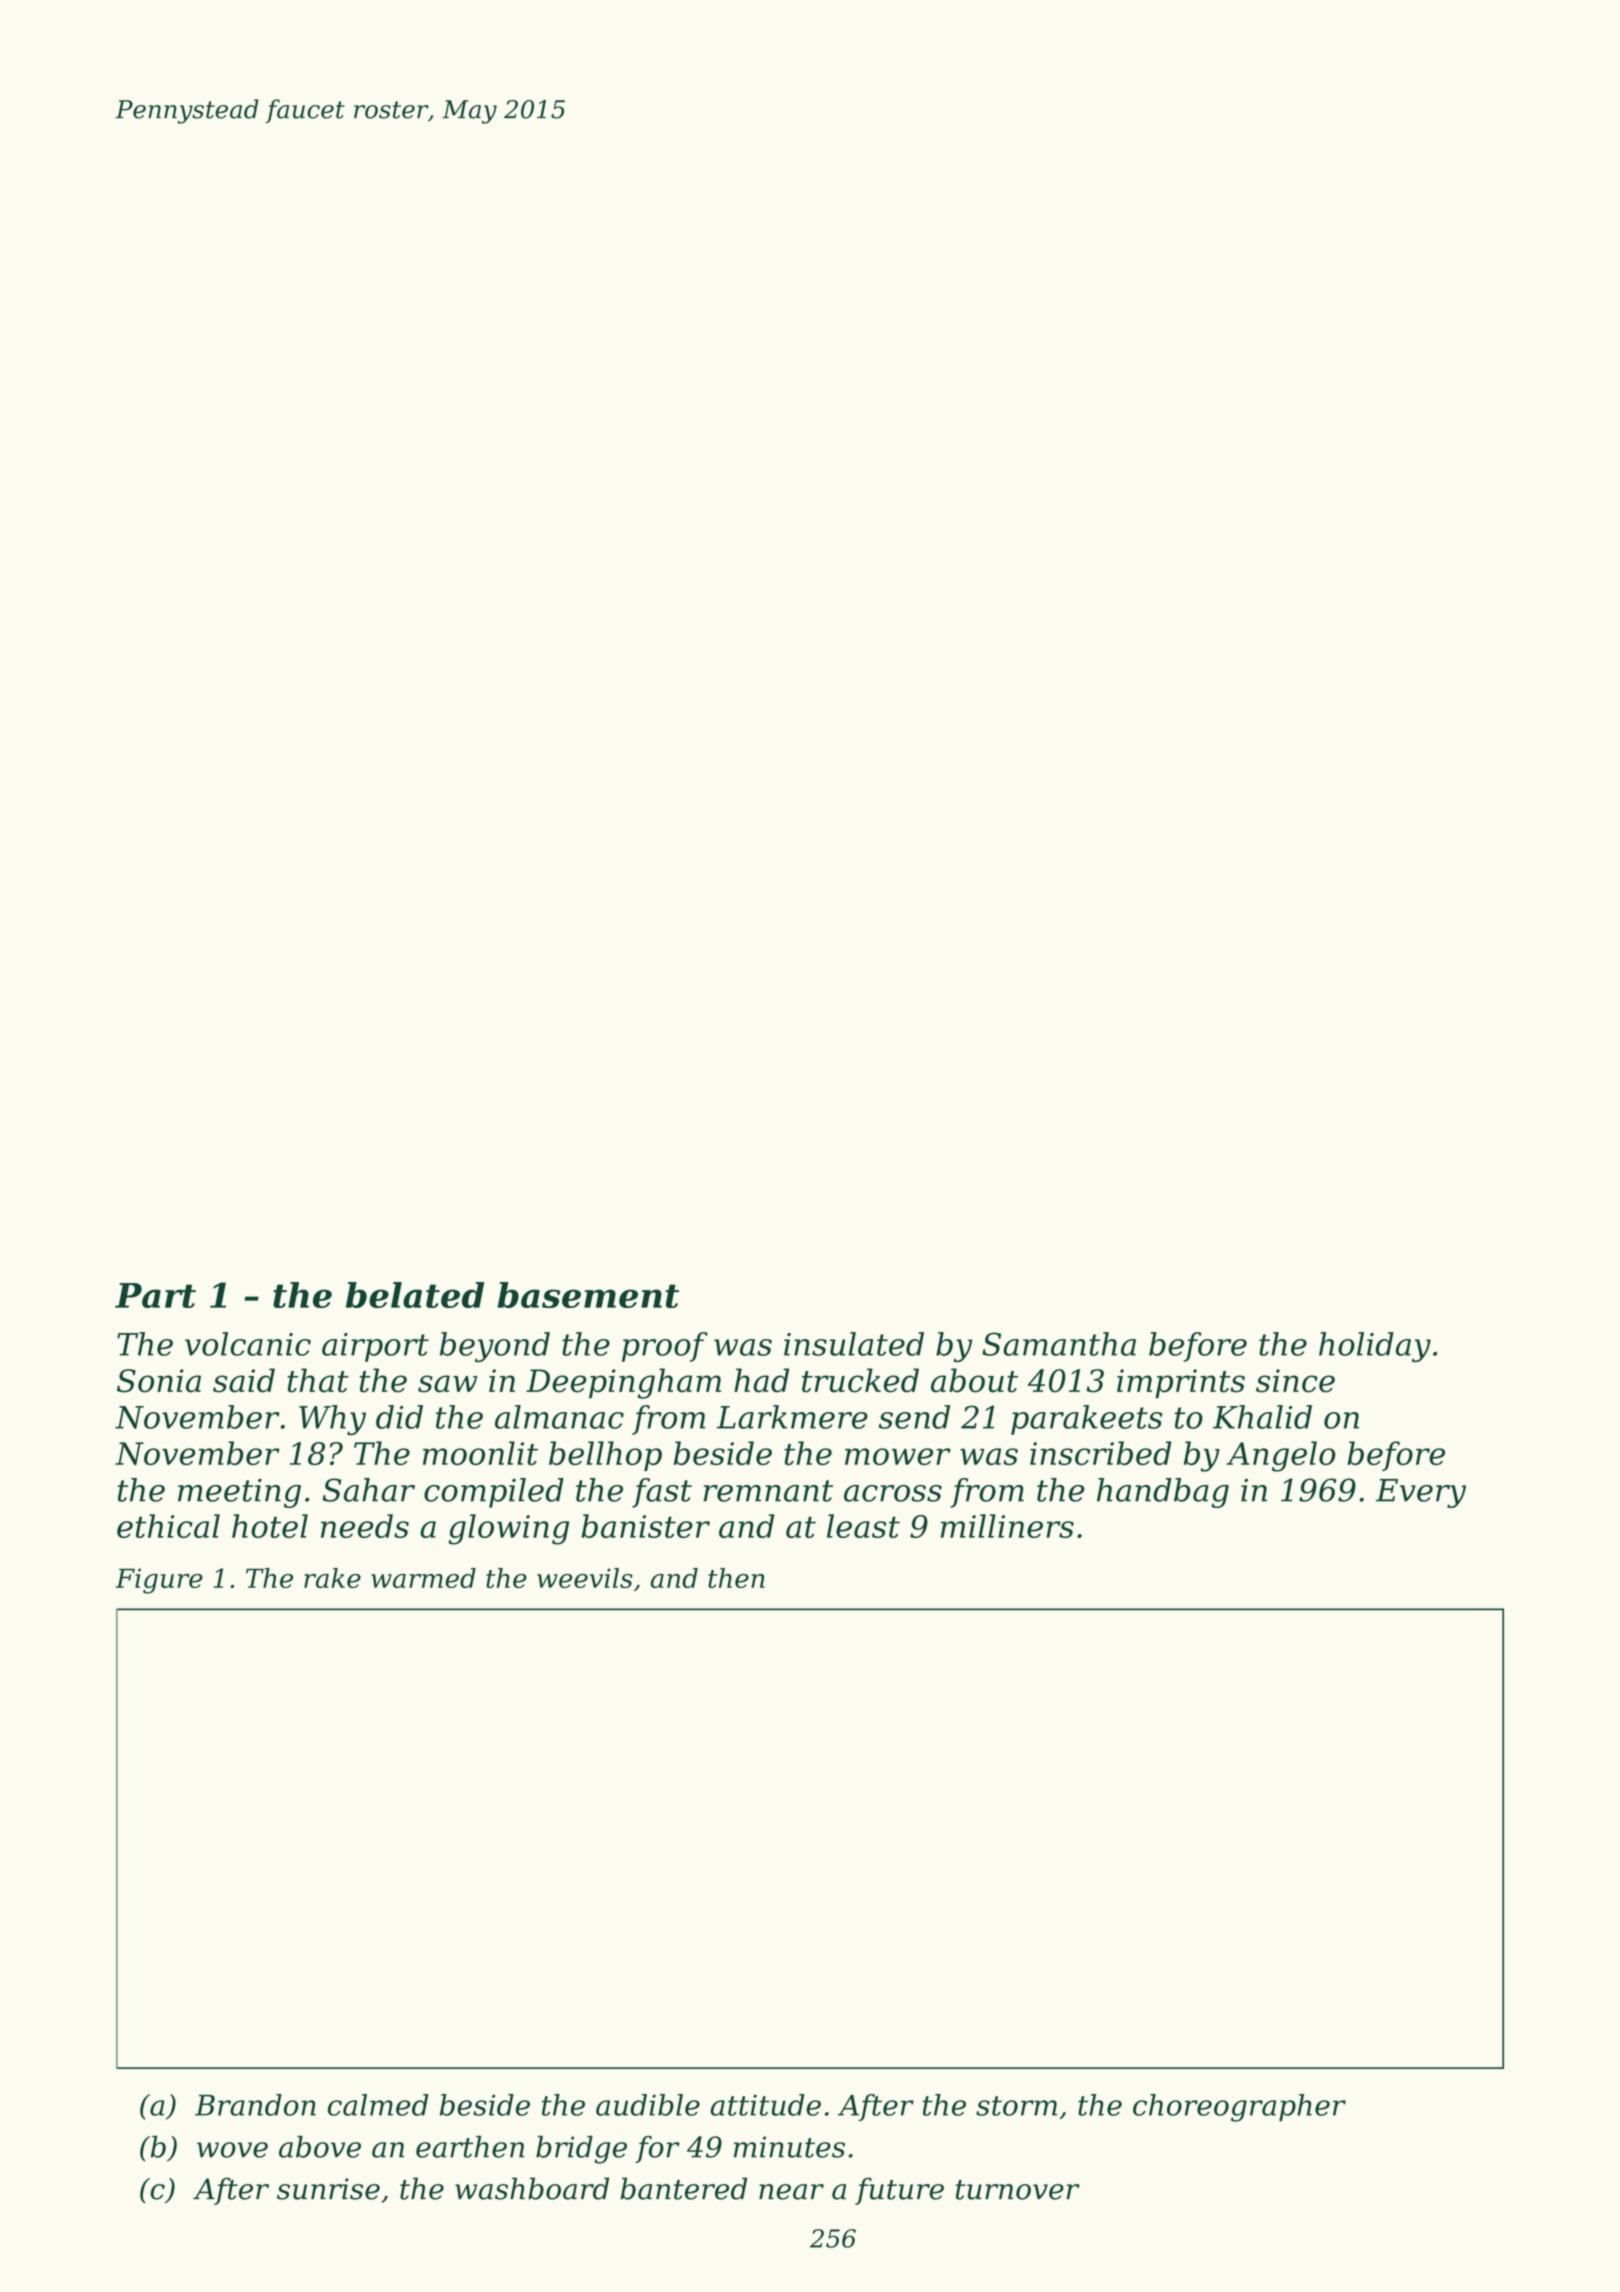 The height and width of the page is (2292, 1620). Describe the element at coordinates (423, 1578) in the page. I see `warmed` at that location.
